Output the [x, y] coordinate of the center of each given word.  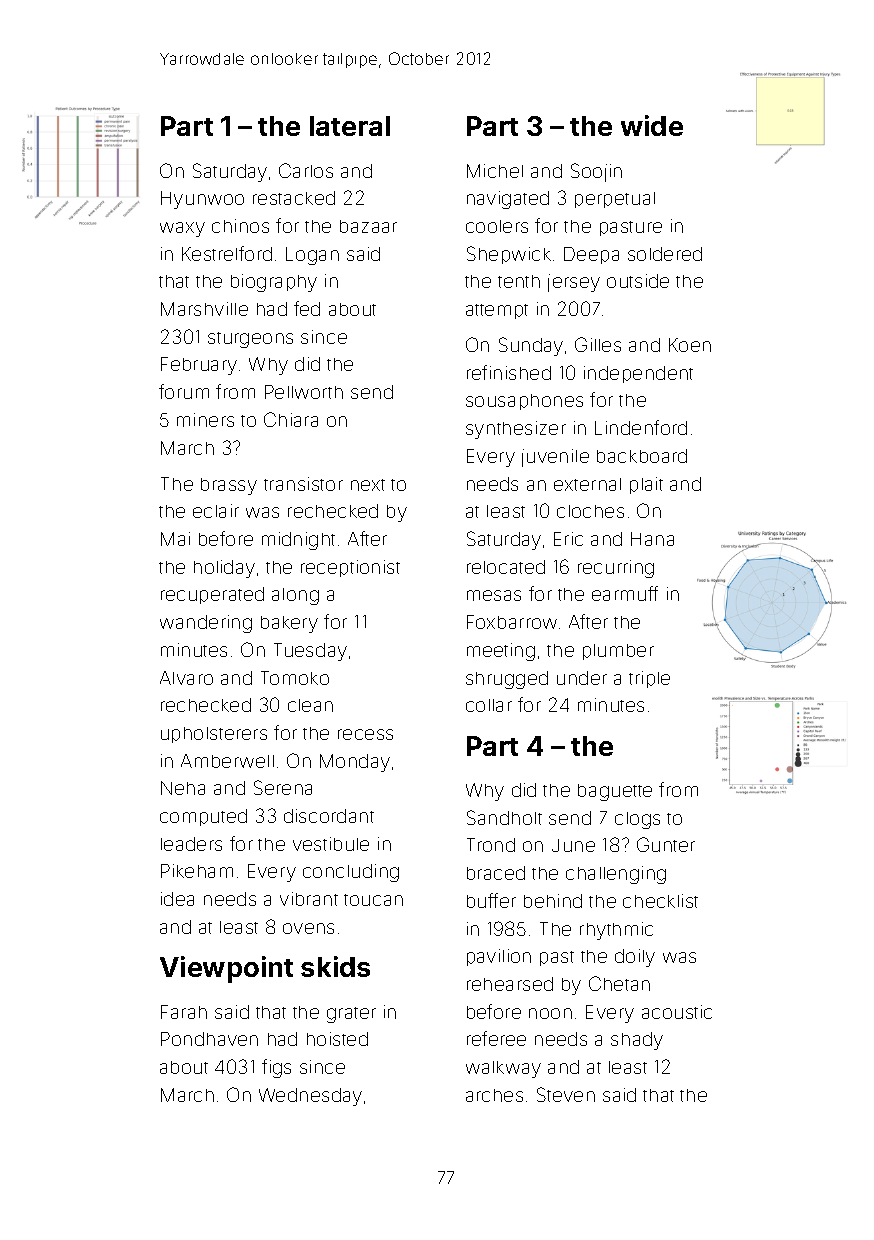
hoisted [337, 1039]
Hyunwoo [202, 200]
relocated [506, 567]
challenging [616, 875]
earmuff [625, 593]
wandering [206, 624]
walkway [503, 1069]
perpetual [615, 200]
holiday [224, 569]
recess [365, 734]
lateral [350, 126]
